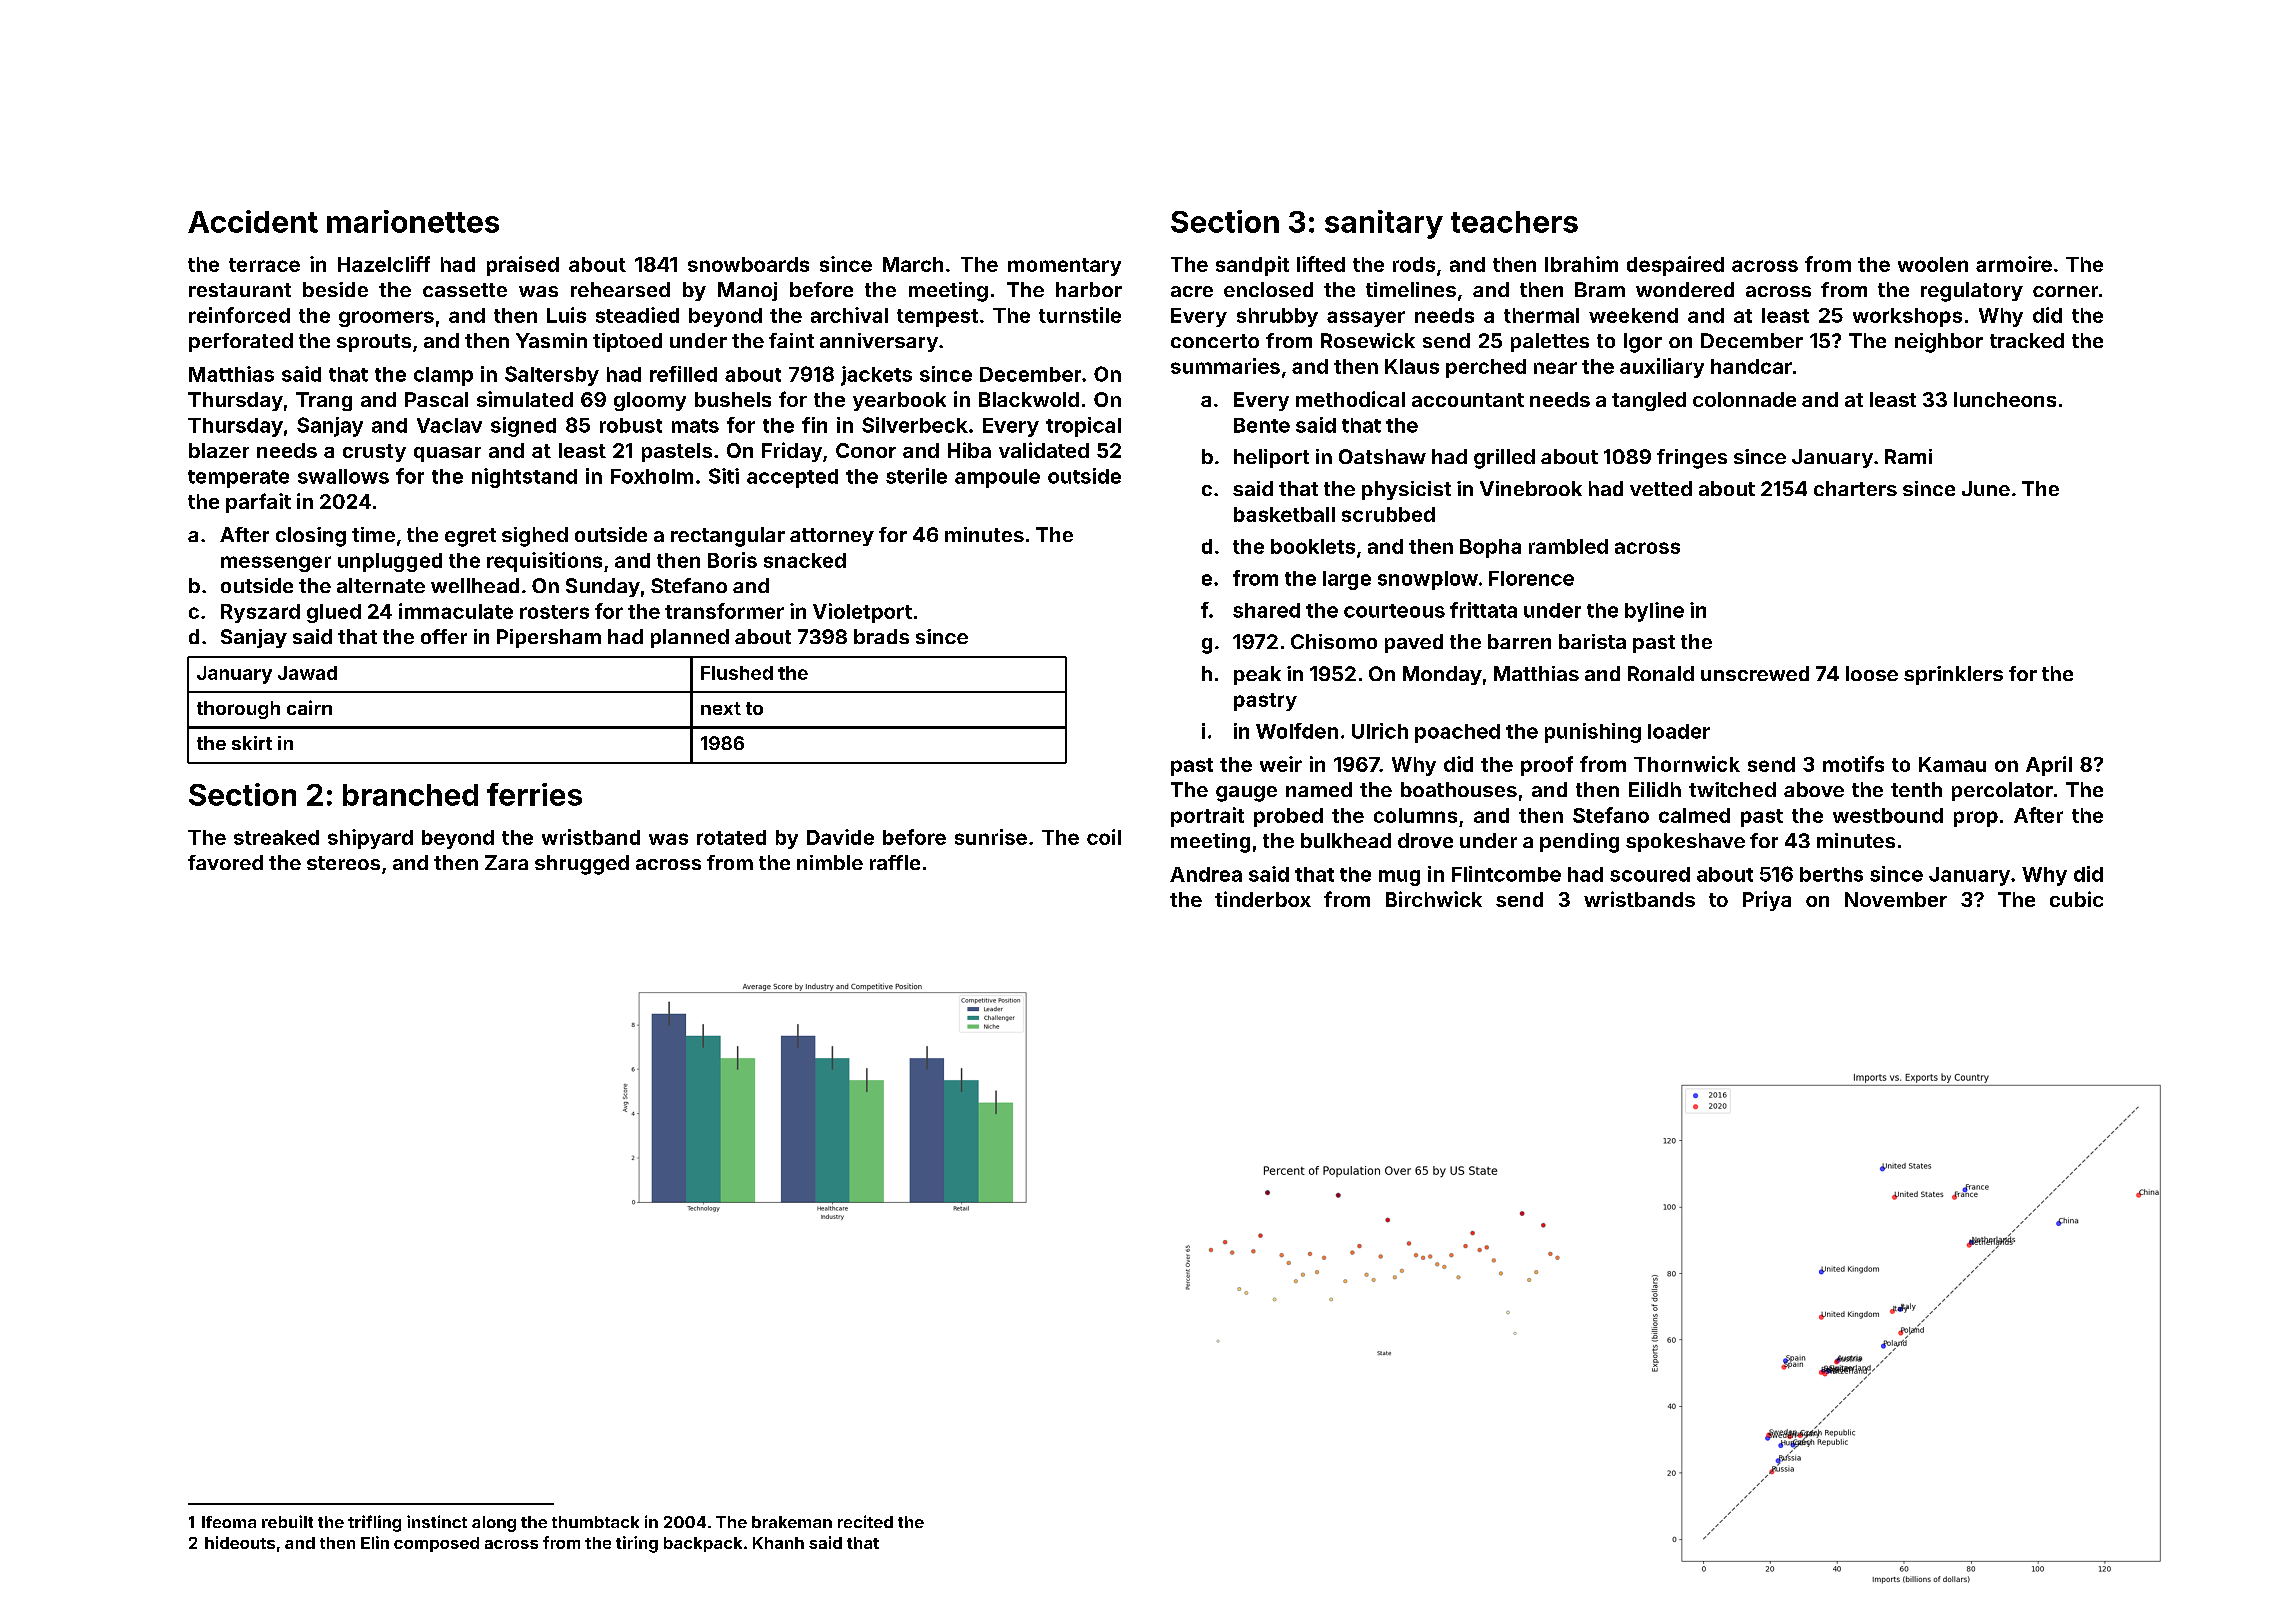 The width and height of the screenshot is (2292, 1620). What do you see at coordinates (1953, 675) in the screenshot?
I see `sprinklers` at bounding box center [1953, 675].
